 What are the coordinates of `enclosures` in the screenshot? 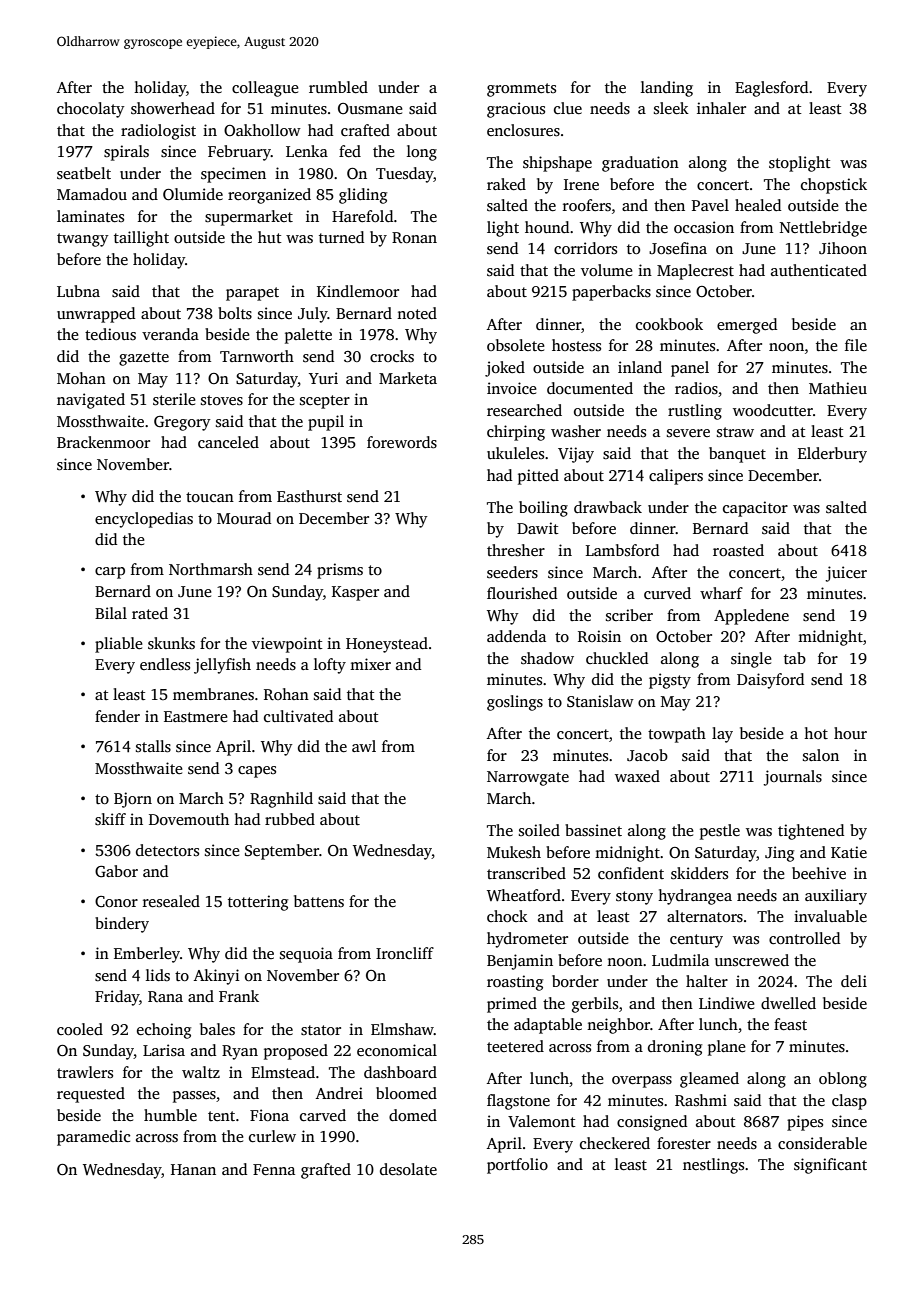 It's located at (523, 130).
